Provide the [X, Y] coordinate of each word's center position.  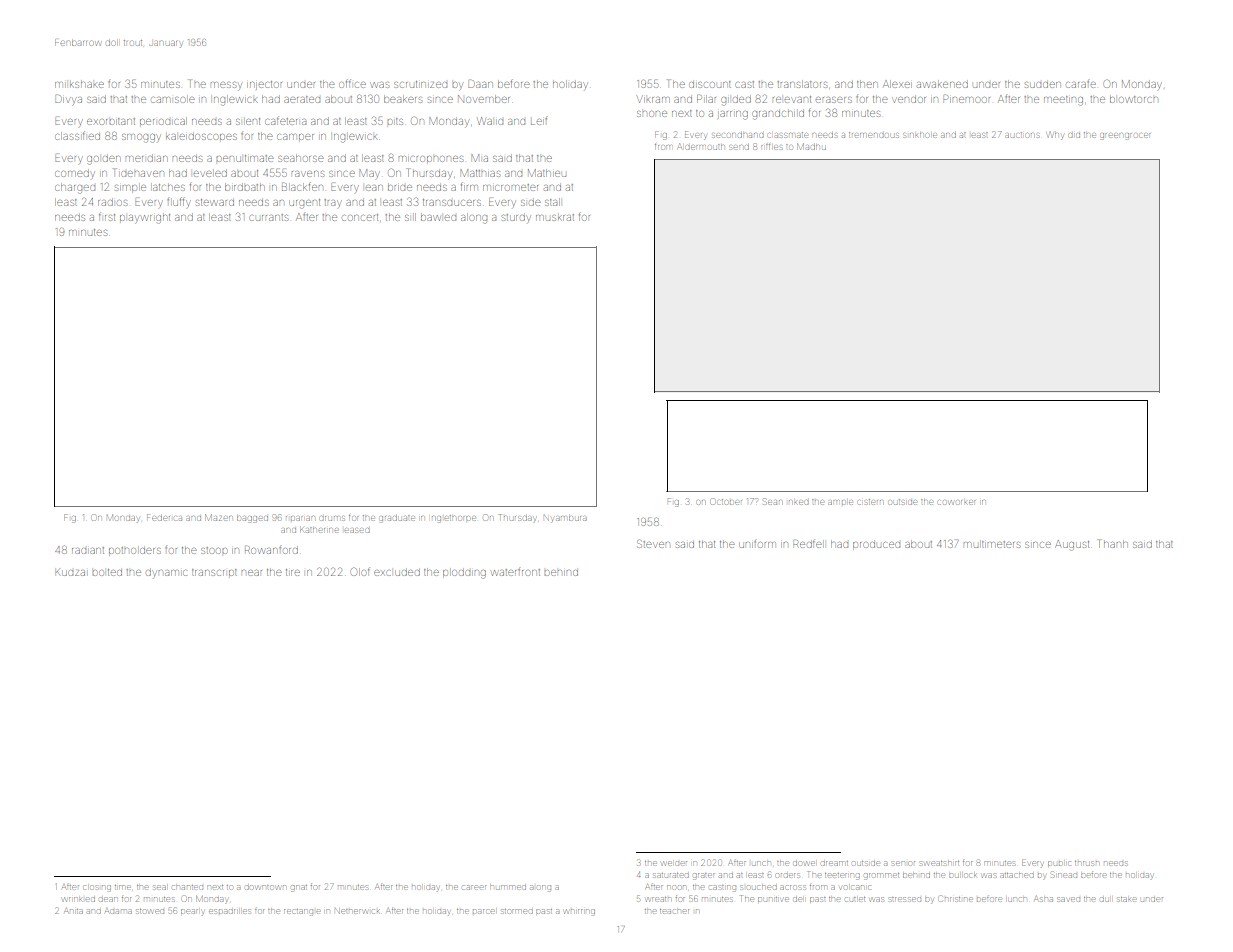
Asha [1043, 899]
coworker [957, 502]
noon [676, 887]
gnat [299, 888]
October [726, 501]
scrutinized [420, 84]
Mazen [219, 517]
